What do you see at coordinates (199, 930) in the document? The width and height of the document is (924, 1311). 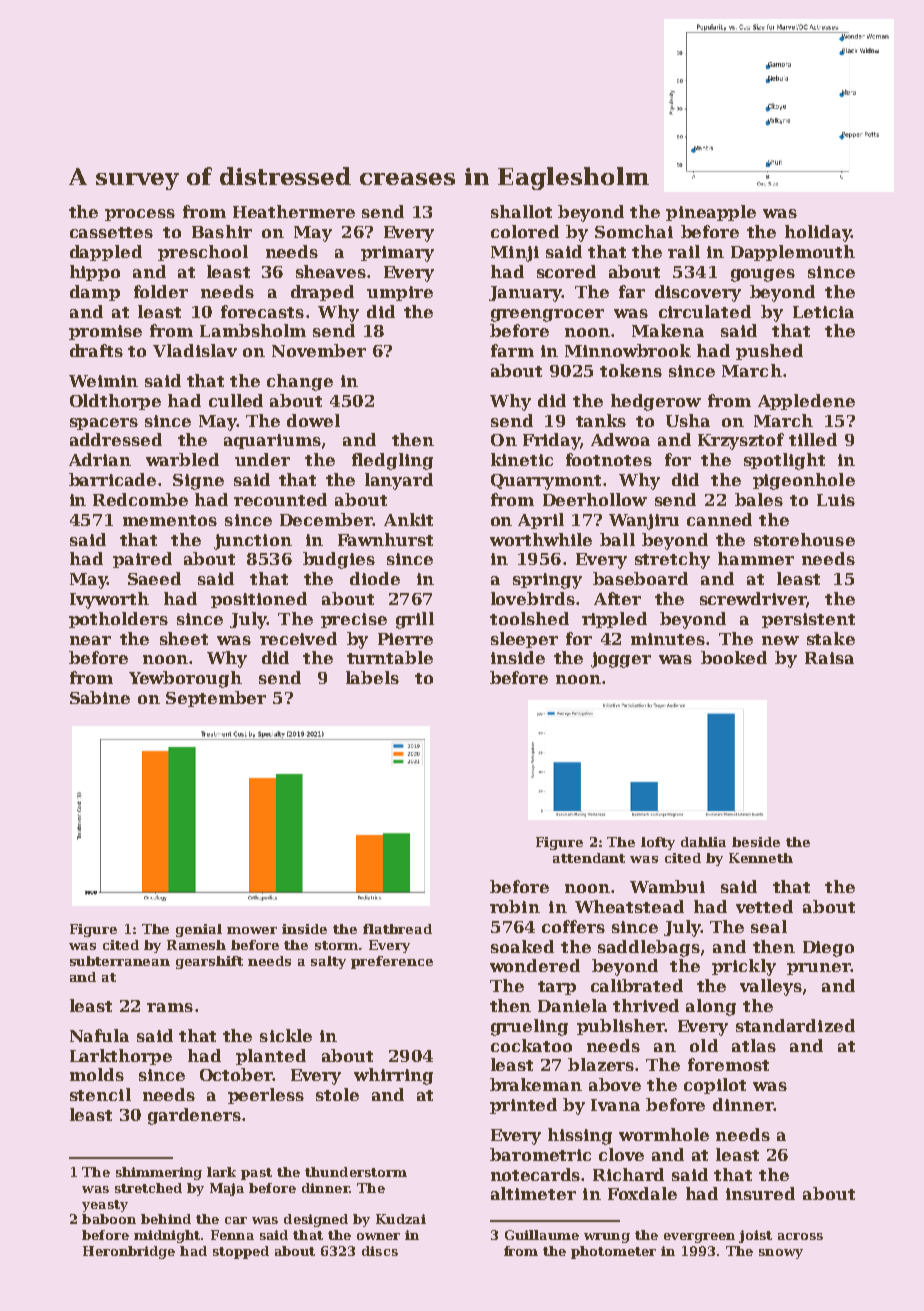 I see `genial` at bounding box center [199, 930].
